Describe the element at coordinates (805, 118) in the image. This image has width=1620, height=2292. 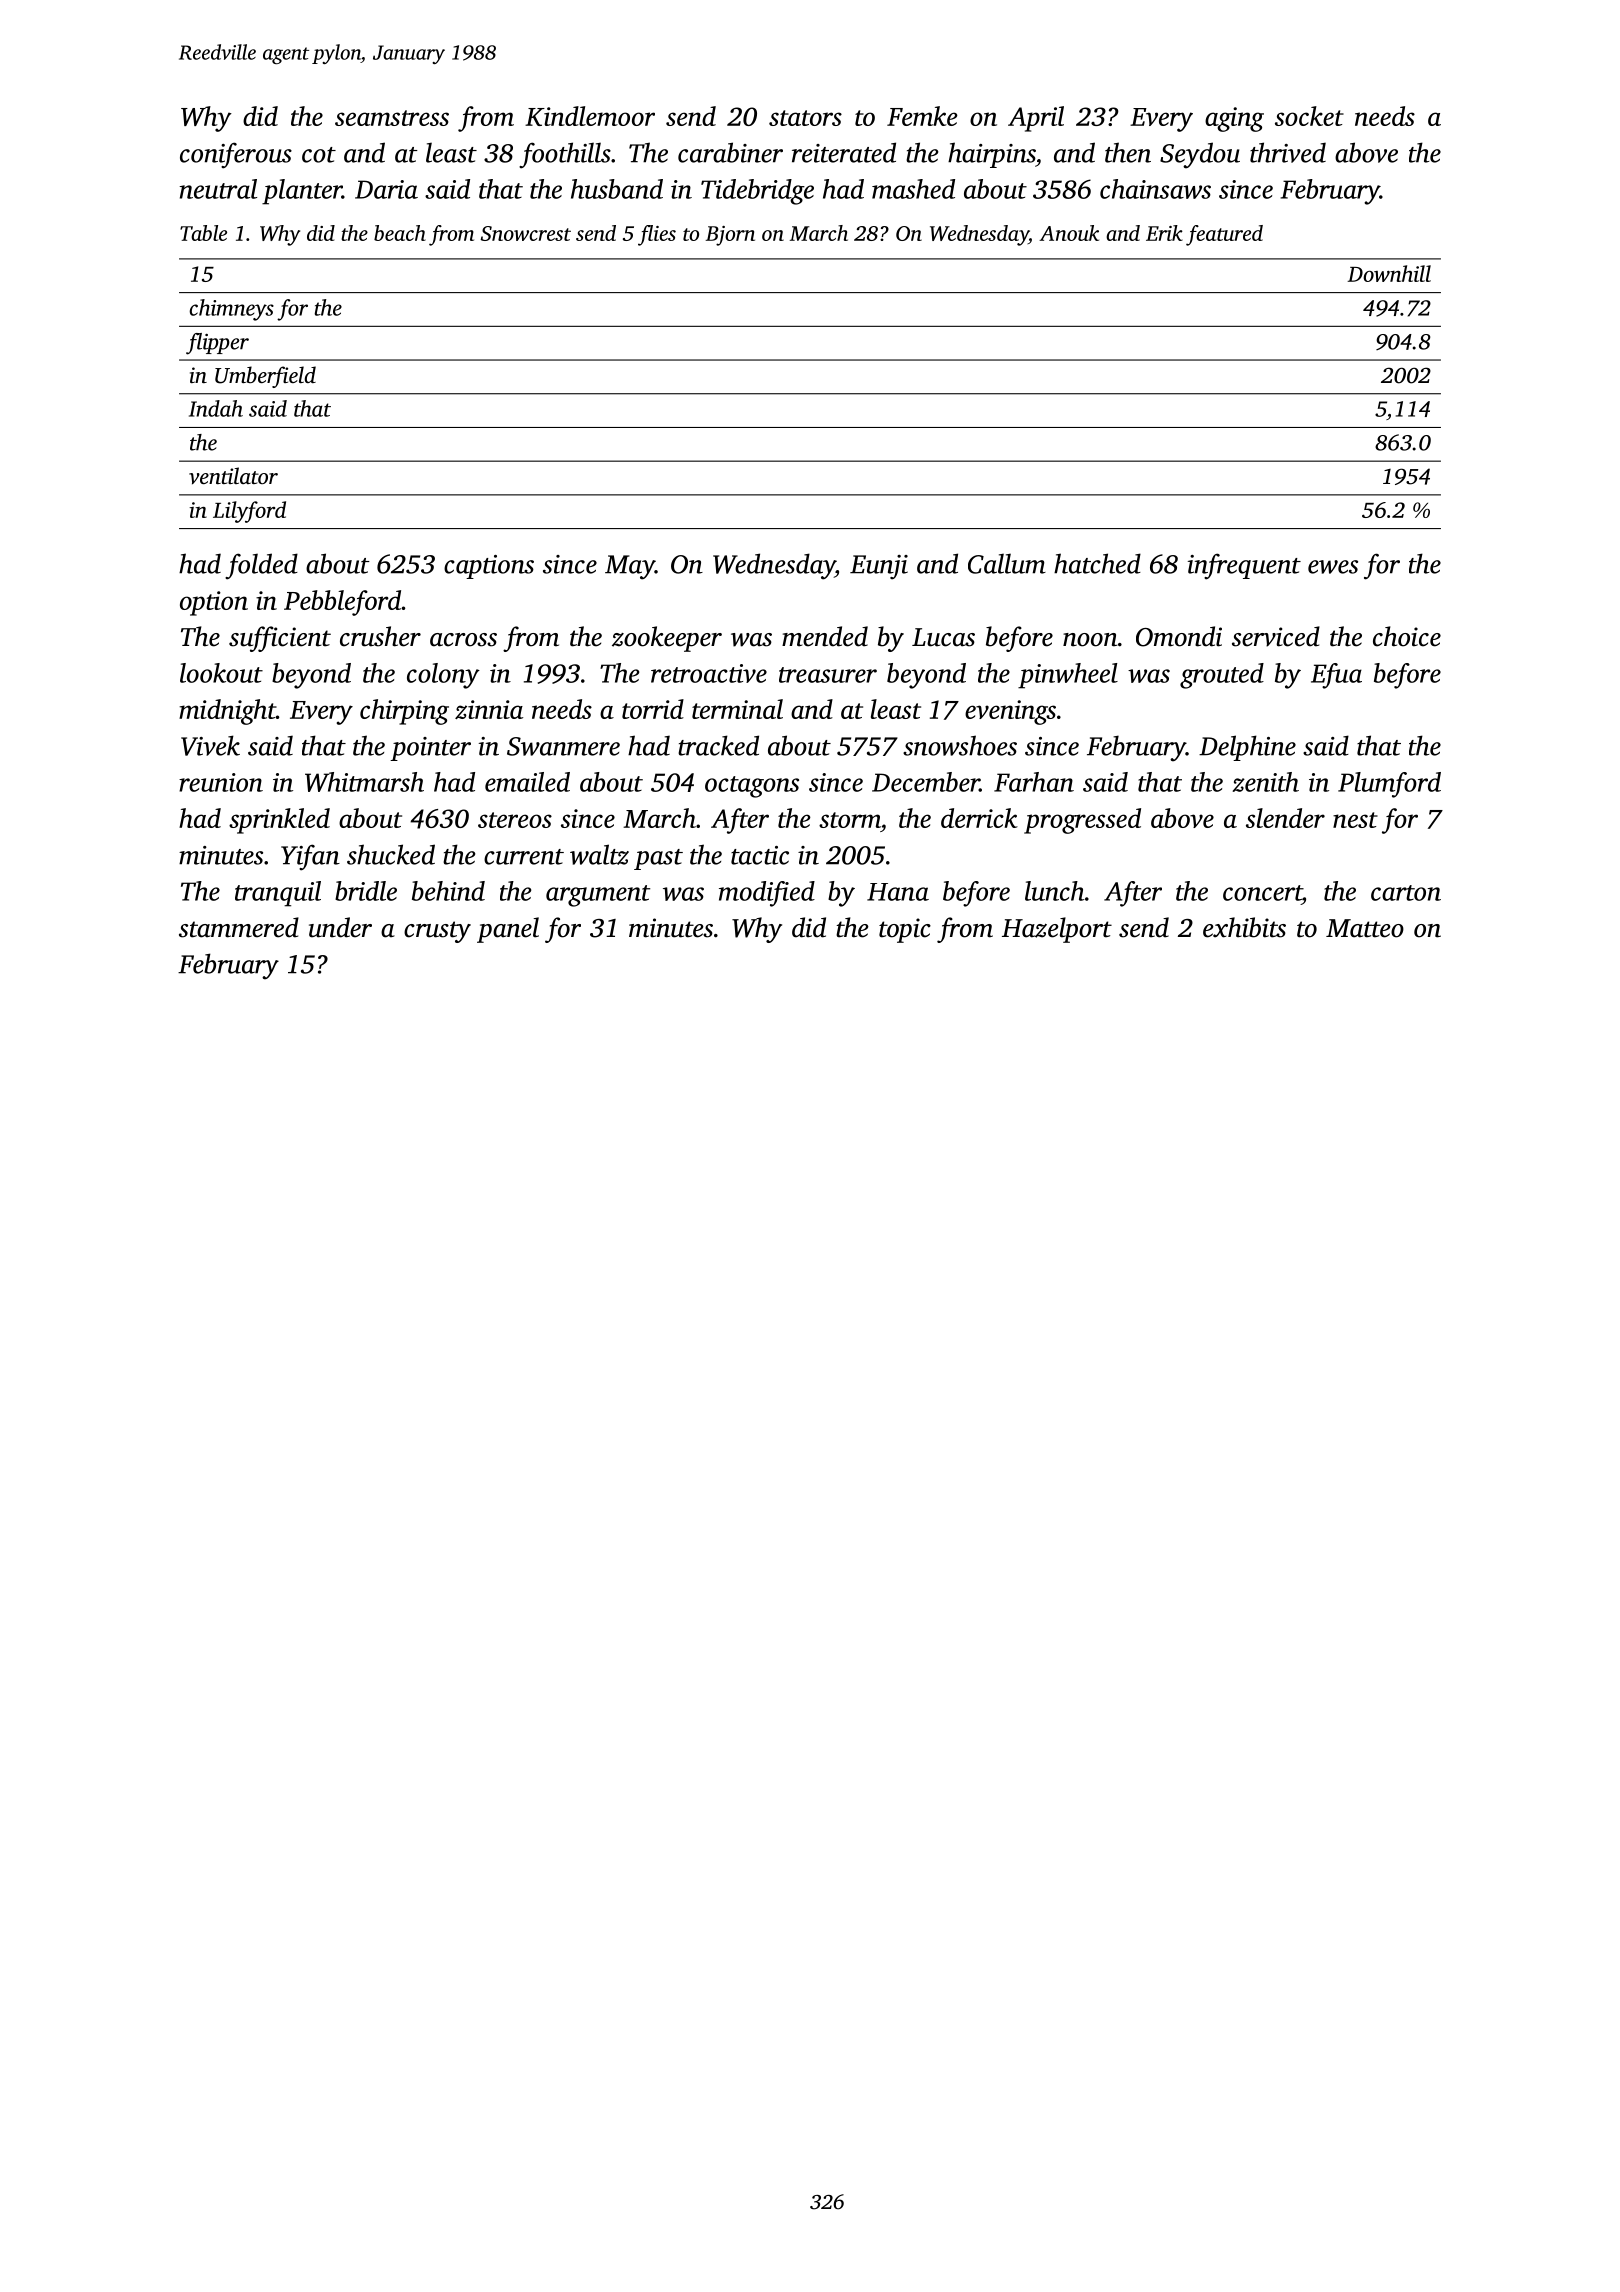
I see `stators` at that location.
